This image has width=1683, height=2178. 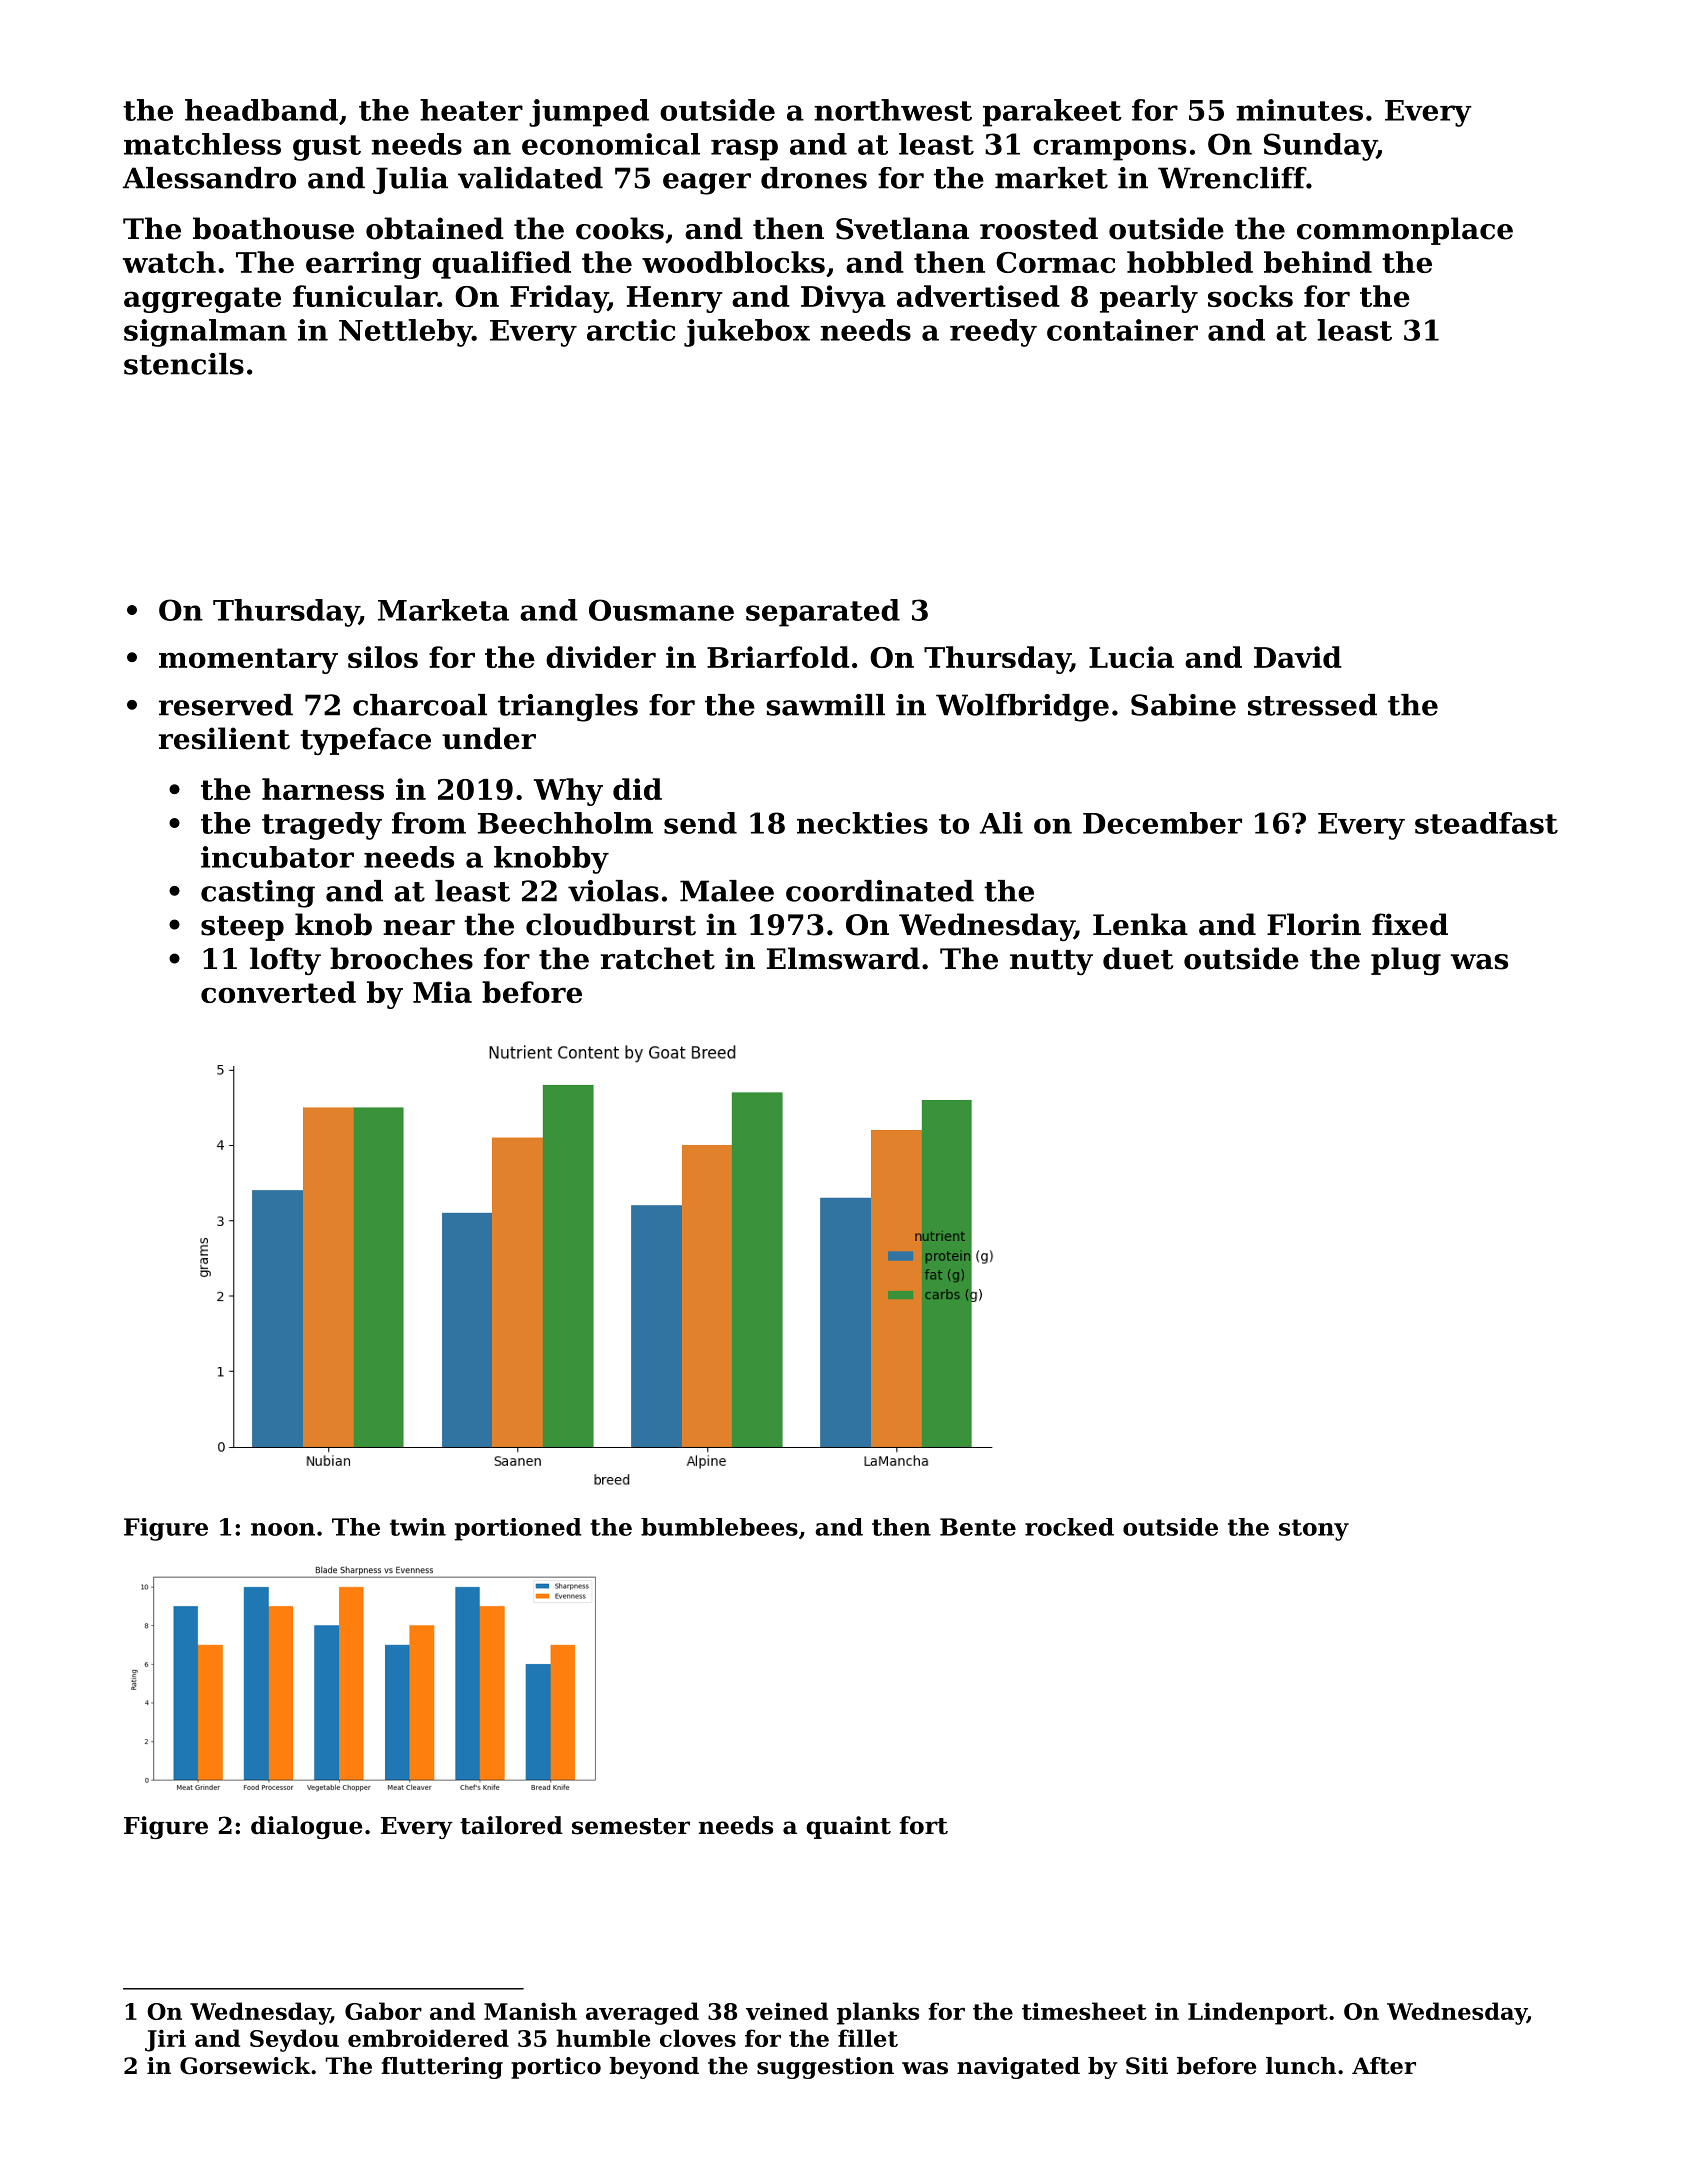 What do you see at coordinates (242, 928) in the image?
I see `steep` at bounding box center [242, 928].
